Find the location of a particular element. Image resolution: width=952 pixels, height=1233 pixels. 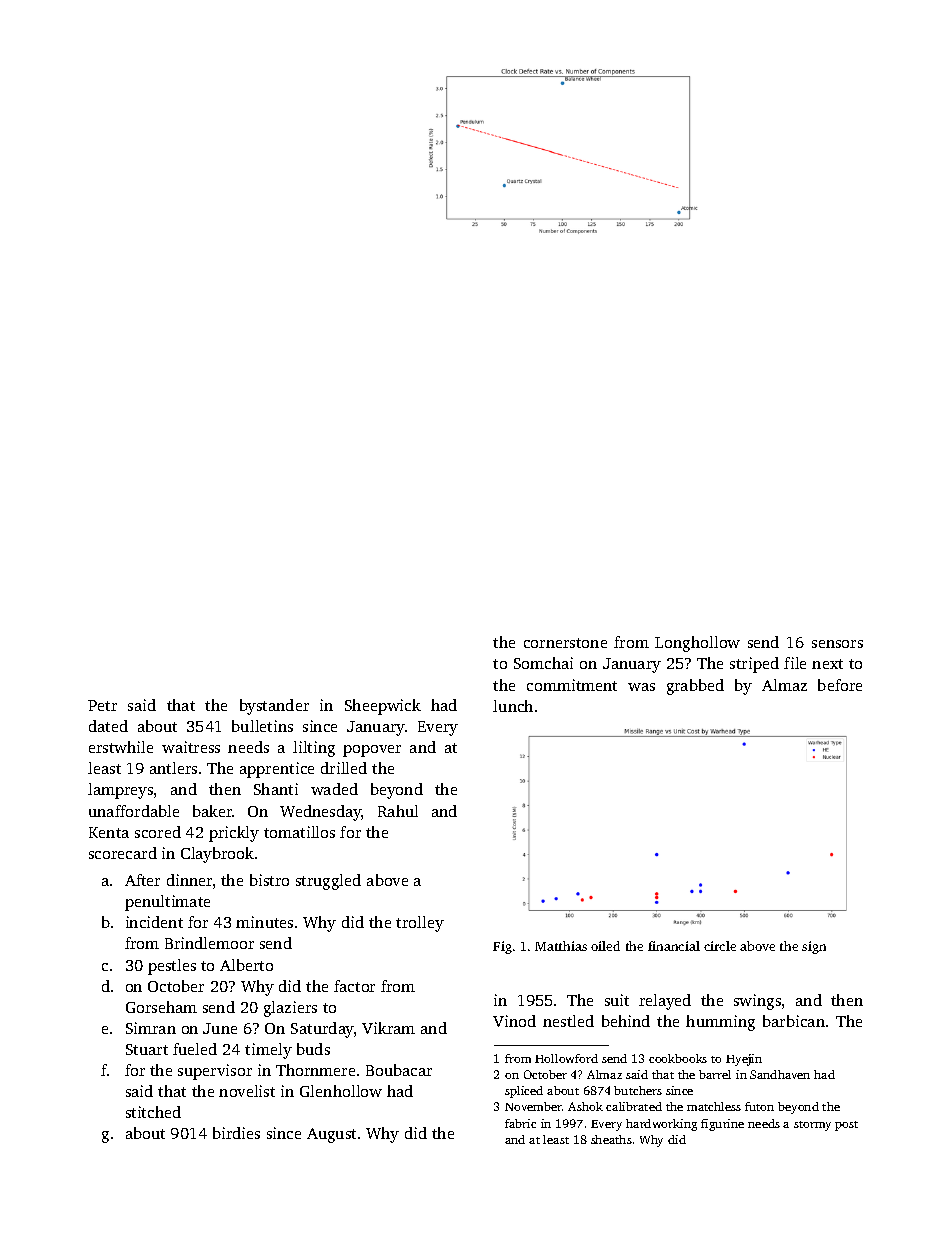

sign is located at coordinates (814, 947).
